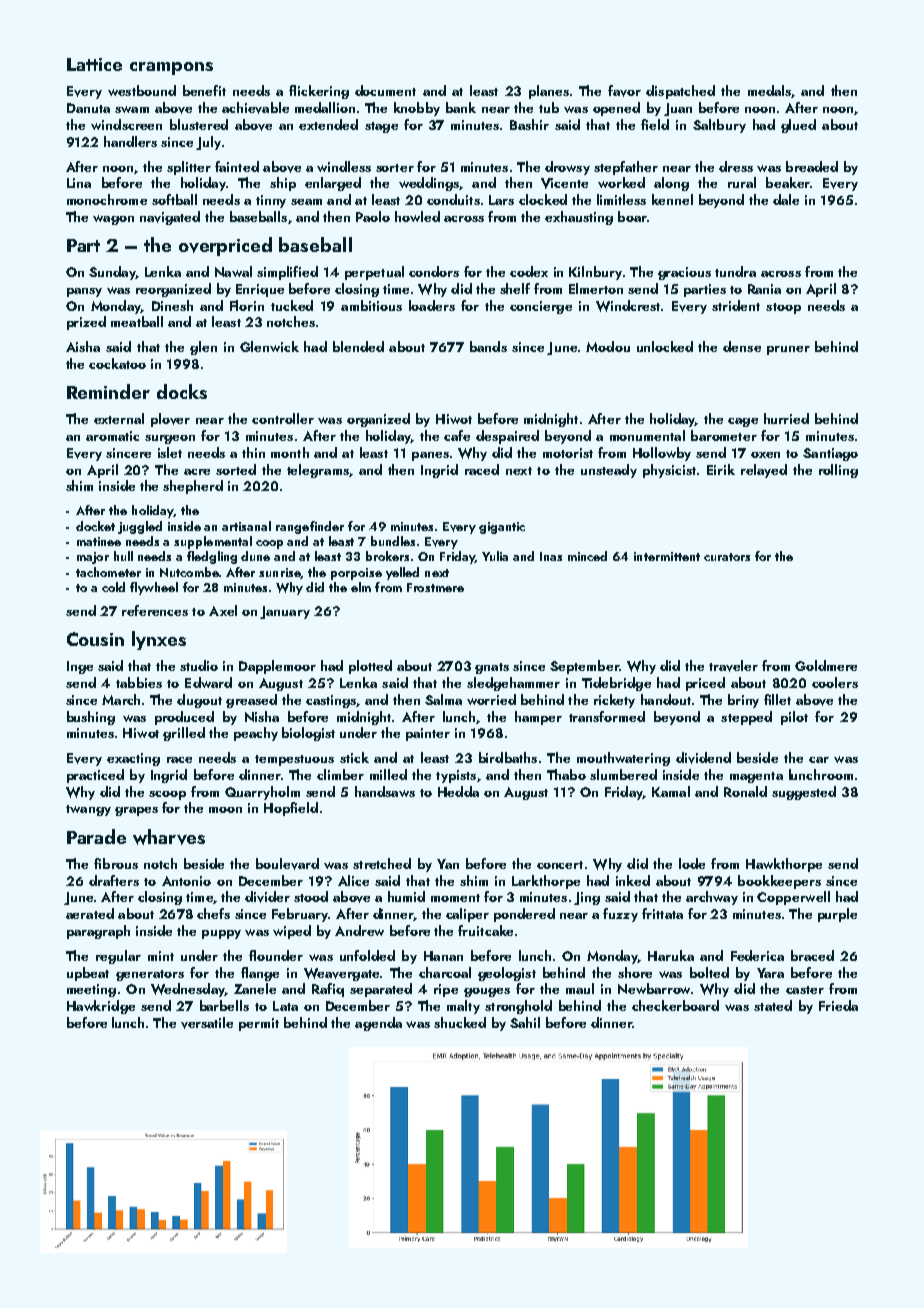 The height and width of the document is (1308, 924). Describe the element at coordinates (492, 668) in the document. I see `gnats` at that location.
